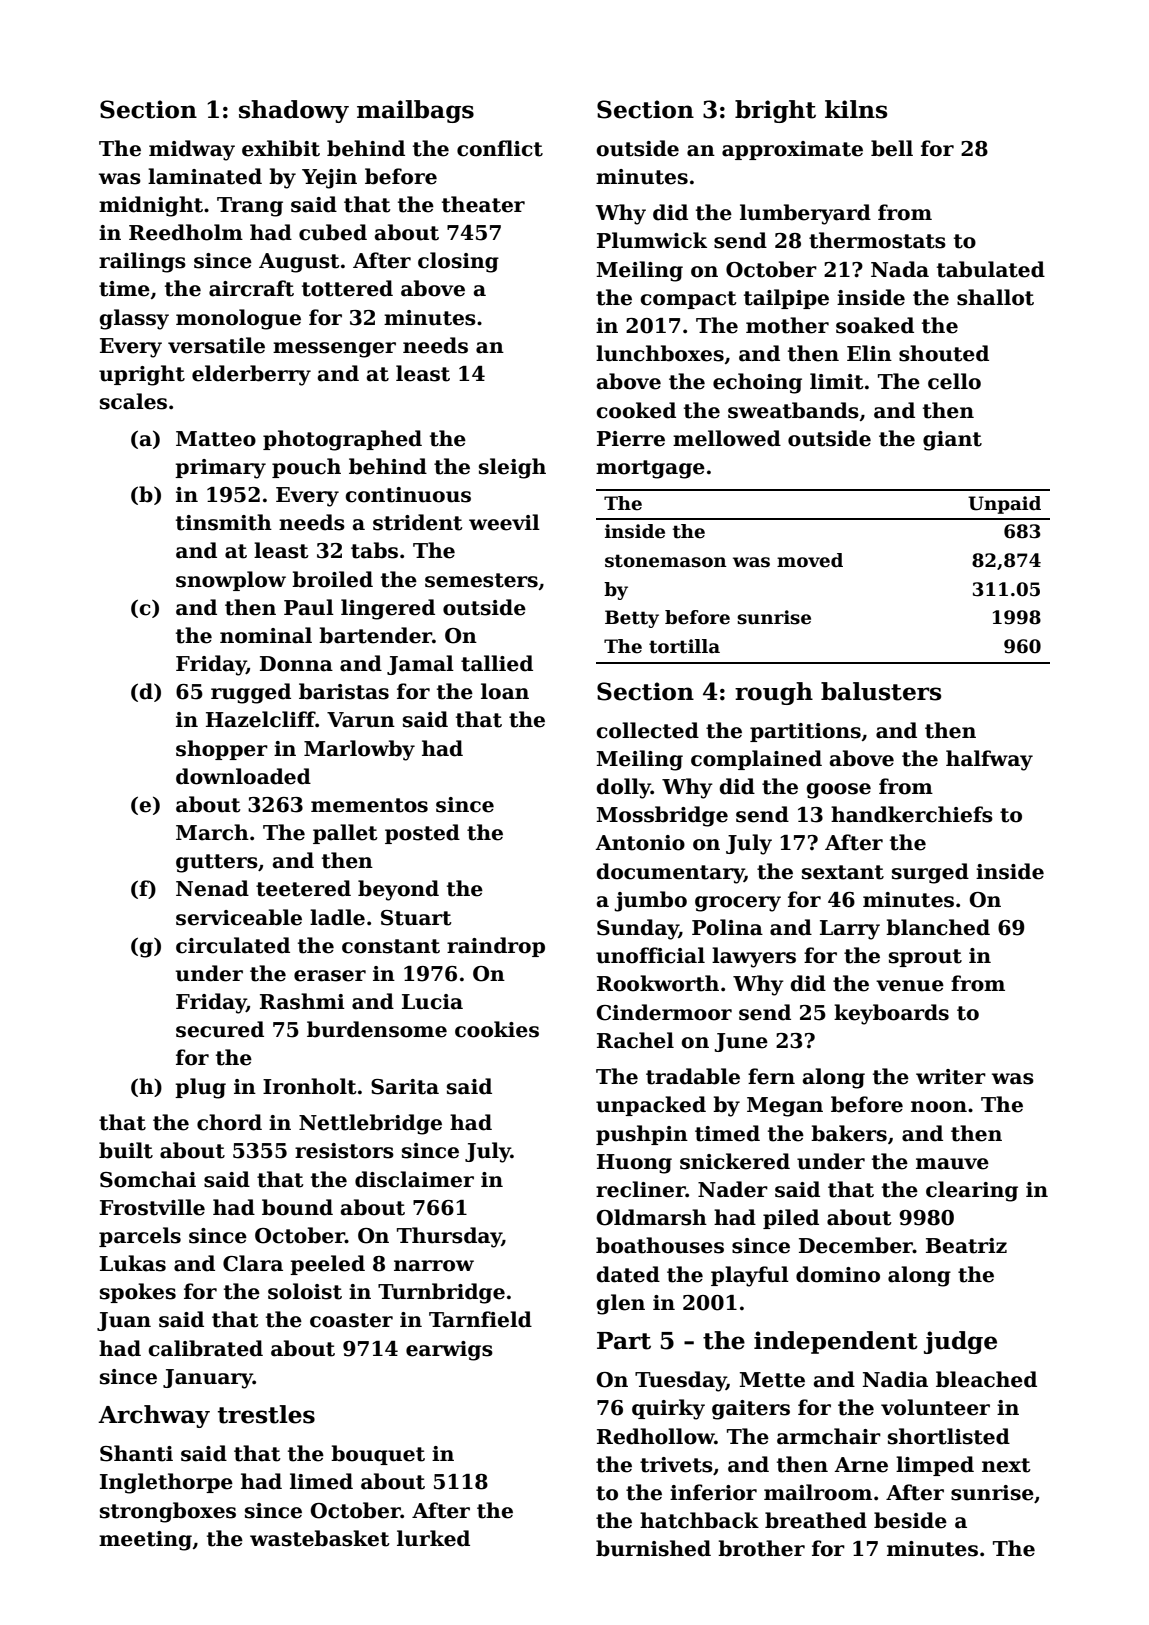  I want to click on Varun, so click(361, 720).
